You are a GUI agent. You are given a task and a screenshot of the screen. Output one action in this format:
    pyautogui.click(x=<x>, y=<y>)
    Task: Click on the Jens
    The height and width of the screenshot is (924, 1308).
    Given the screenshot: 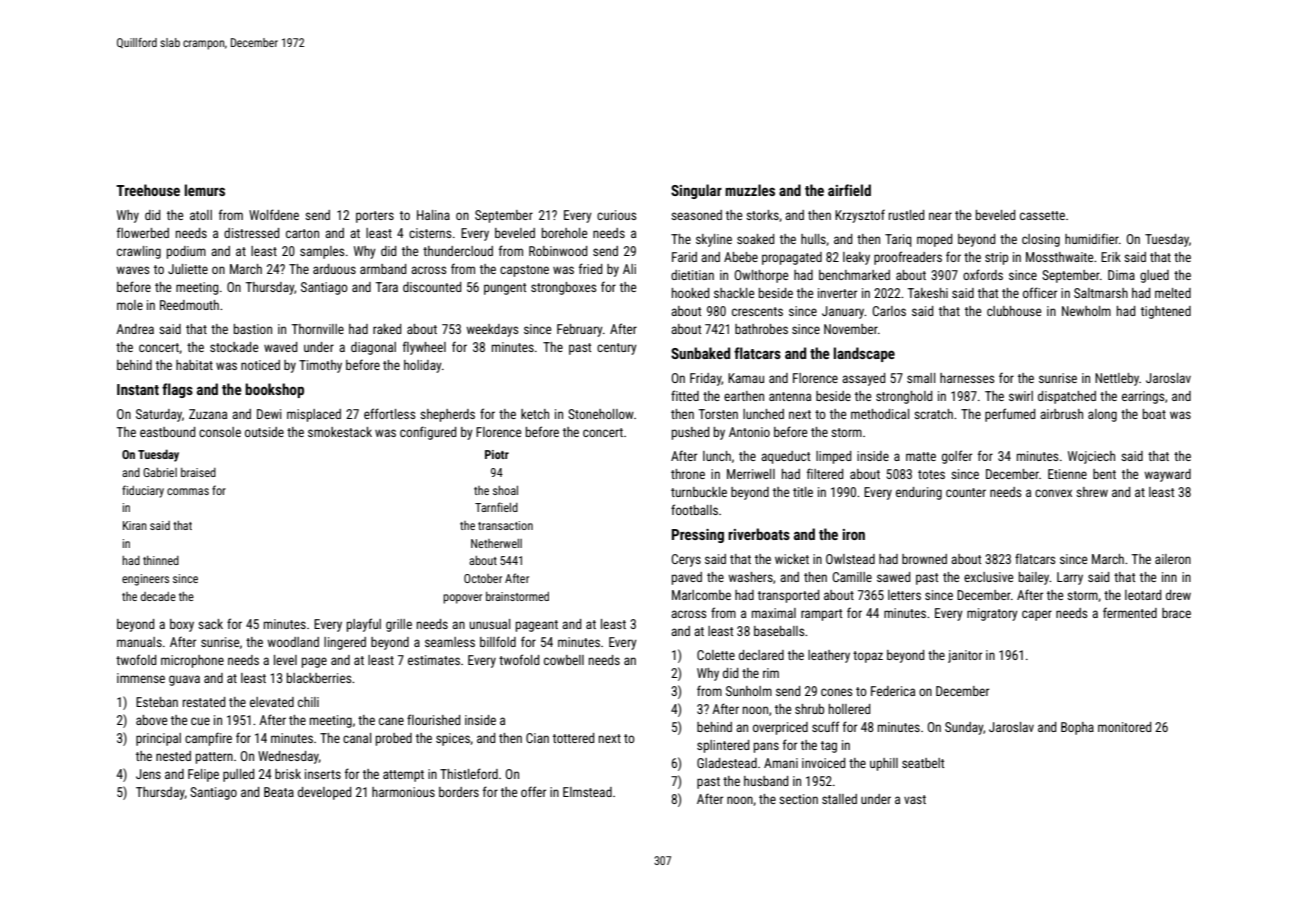 What is the action you would take?
    pyautogui.click(x=148, y=774)
